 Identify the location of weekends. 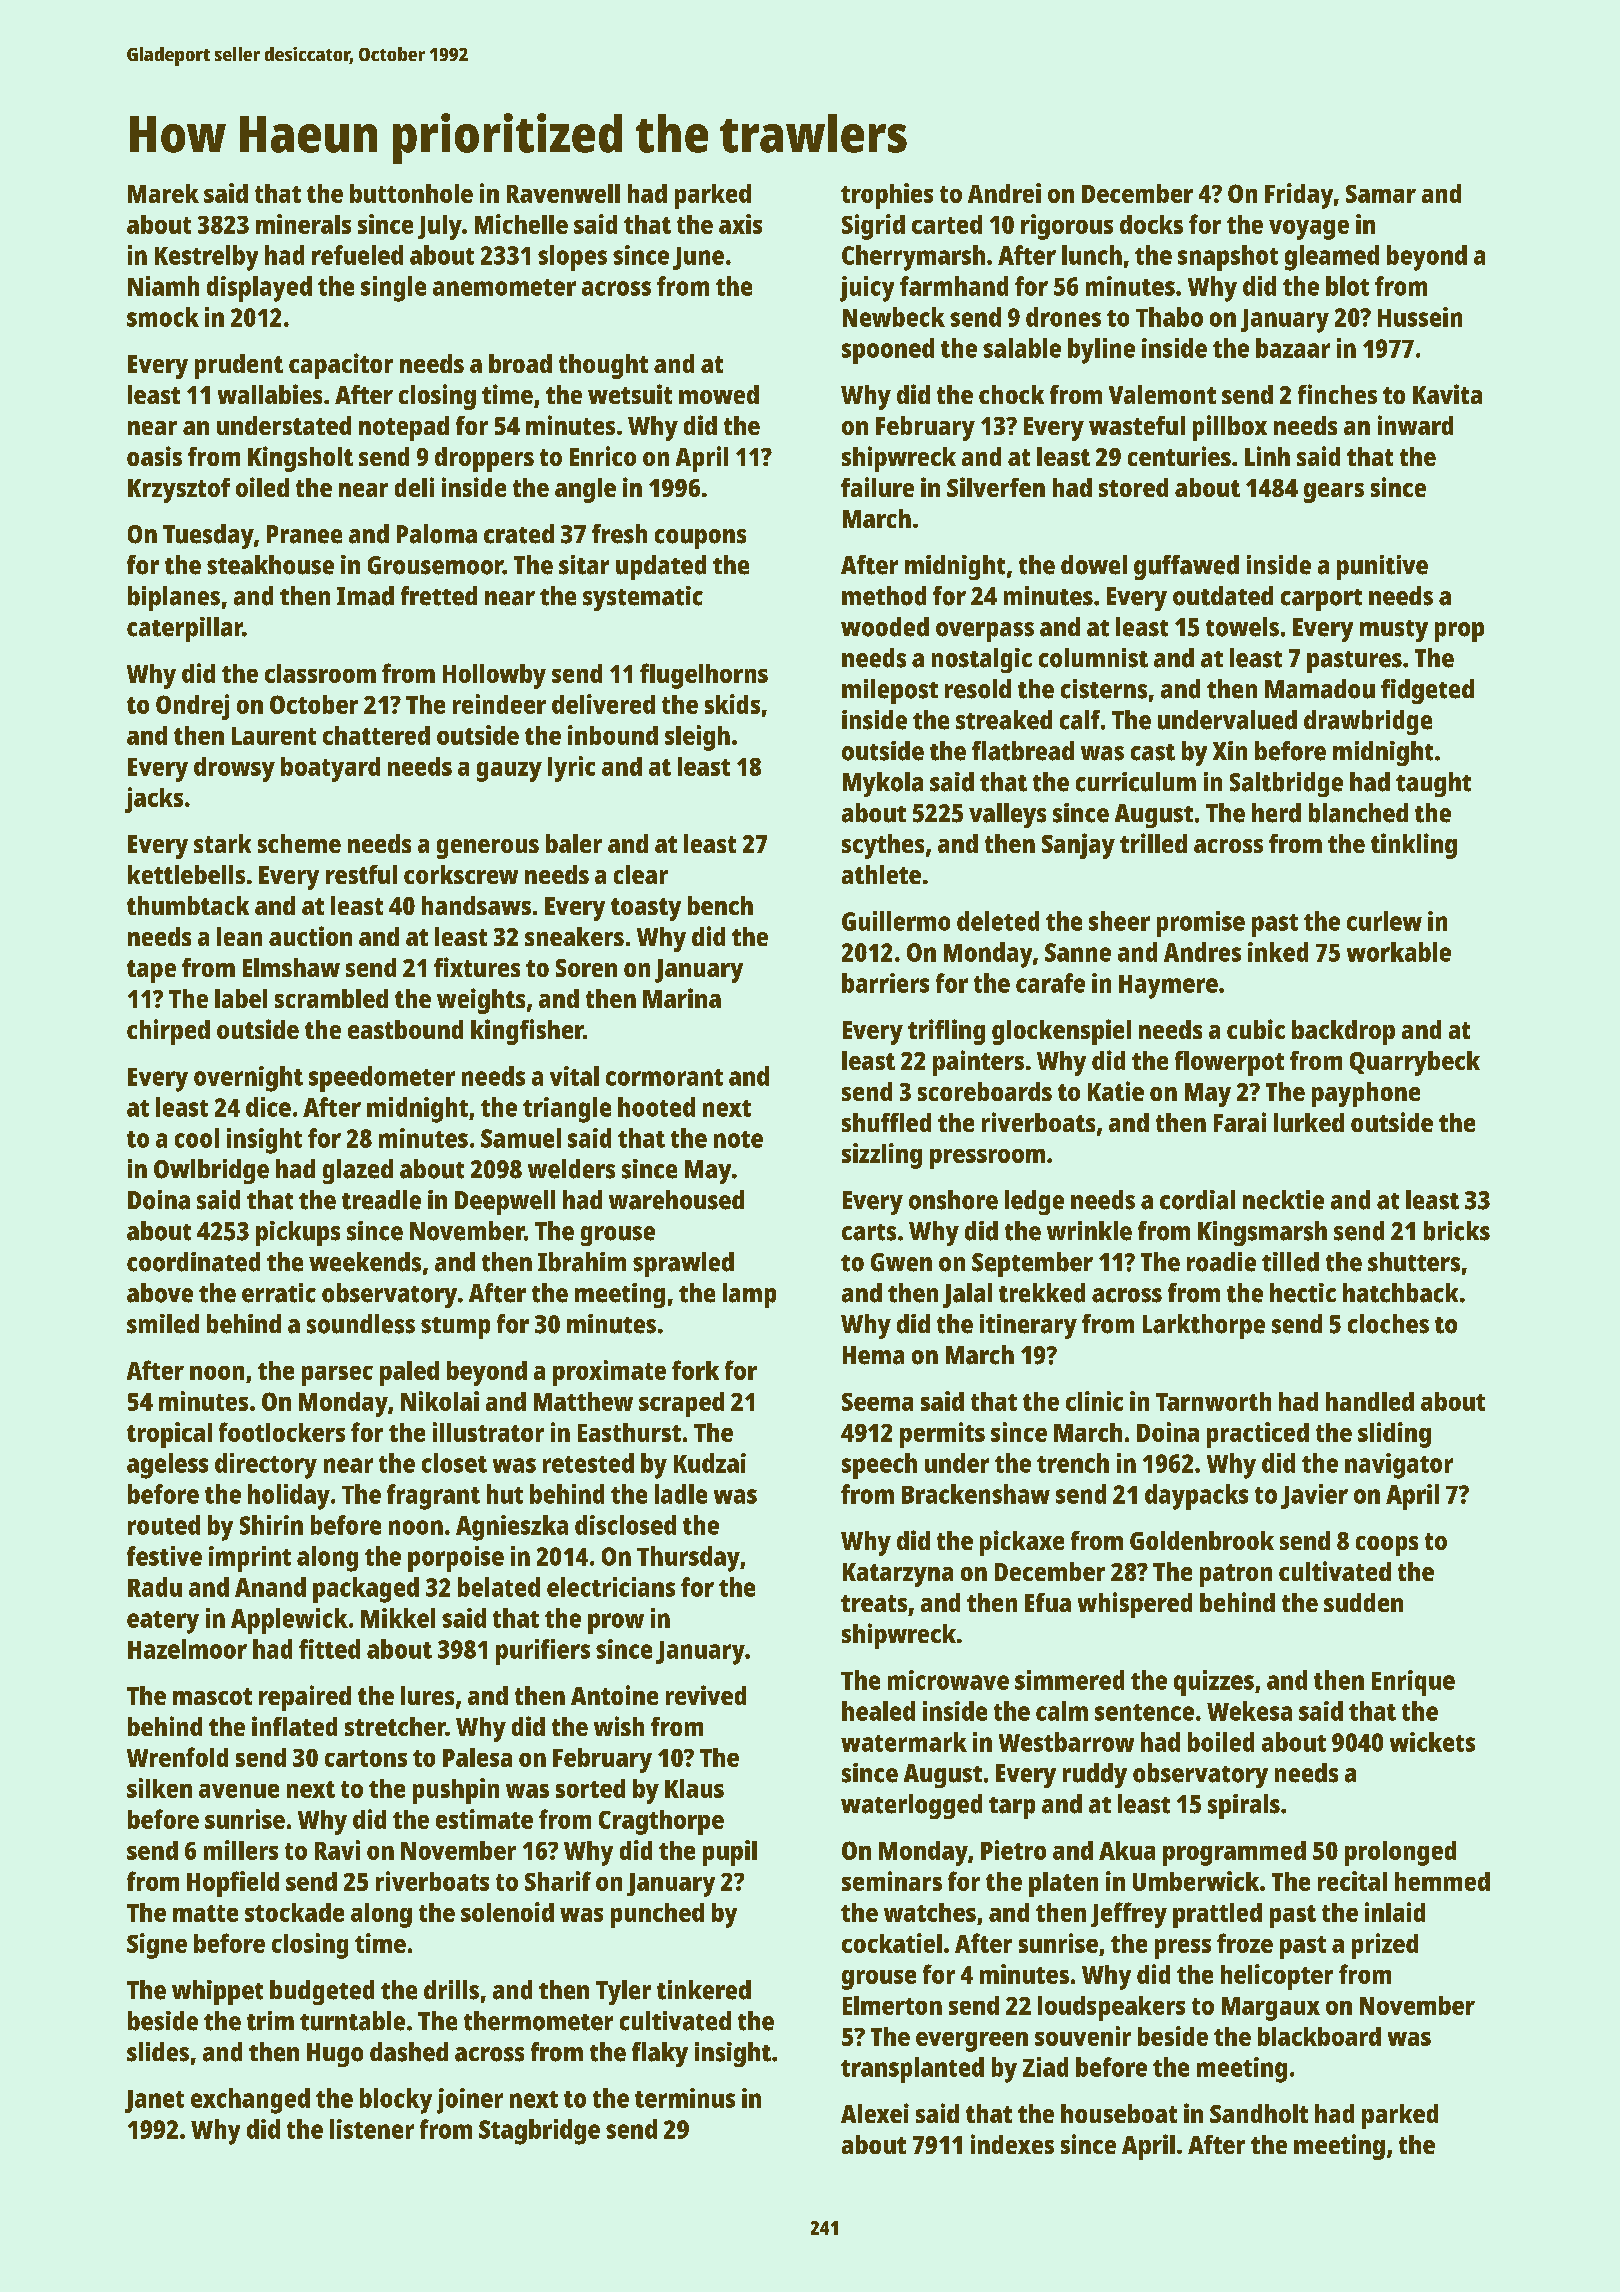
(365, 1262).
